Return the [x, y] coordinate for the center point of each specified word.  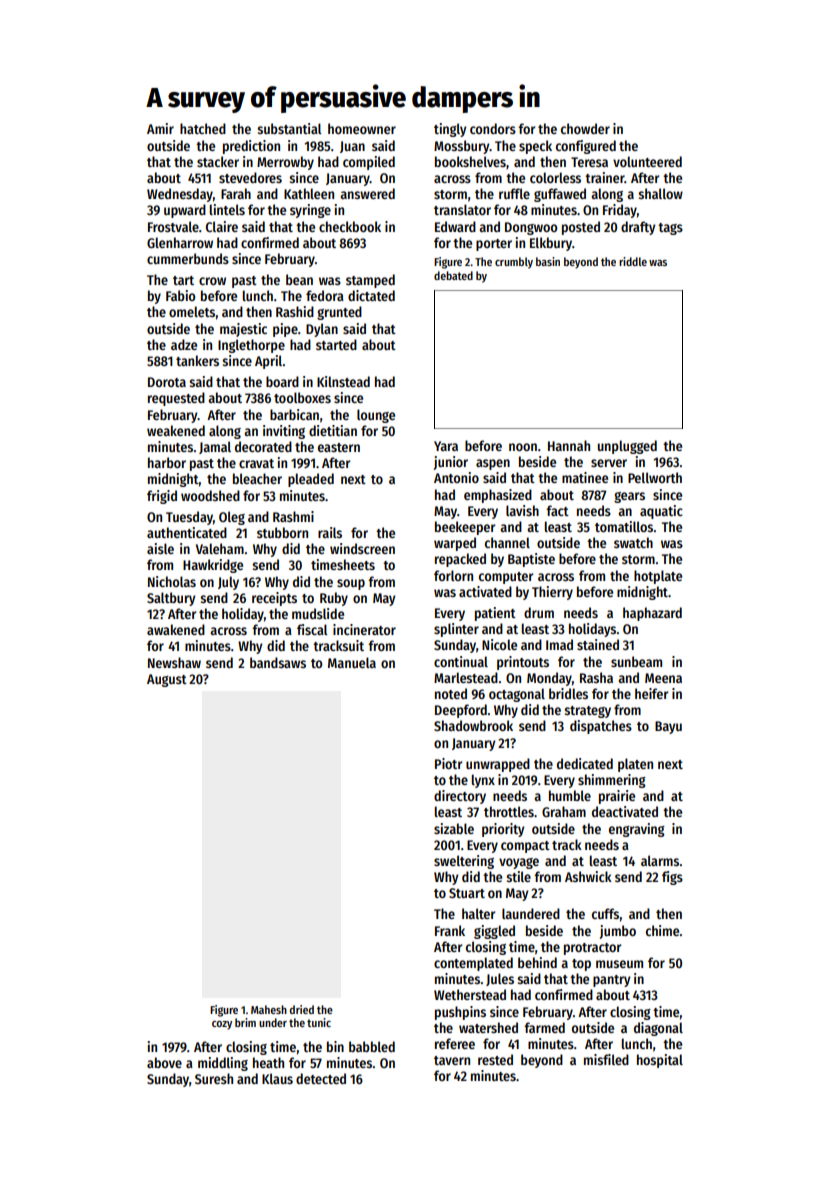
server [609, 463]
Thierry [552, 593]
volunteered [647, 161]
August [167, 680]
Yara [446, 446]
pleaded [311, 480]
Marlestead [466, 677]
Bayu [668, 727]
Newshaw [174, 662]
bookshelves [470, 161]
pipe [285, 330]
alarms [660, 860]
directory [460, 797]
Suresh [214, 1078]
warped [455, 544]
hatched [203, 128]
